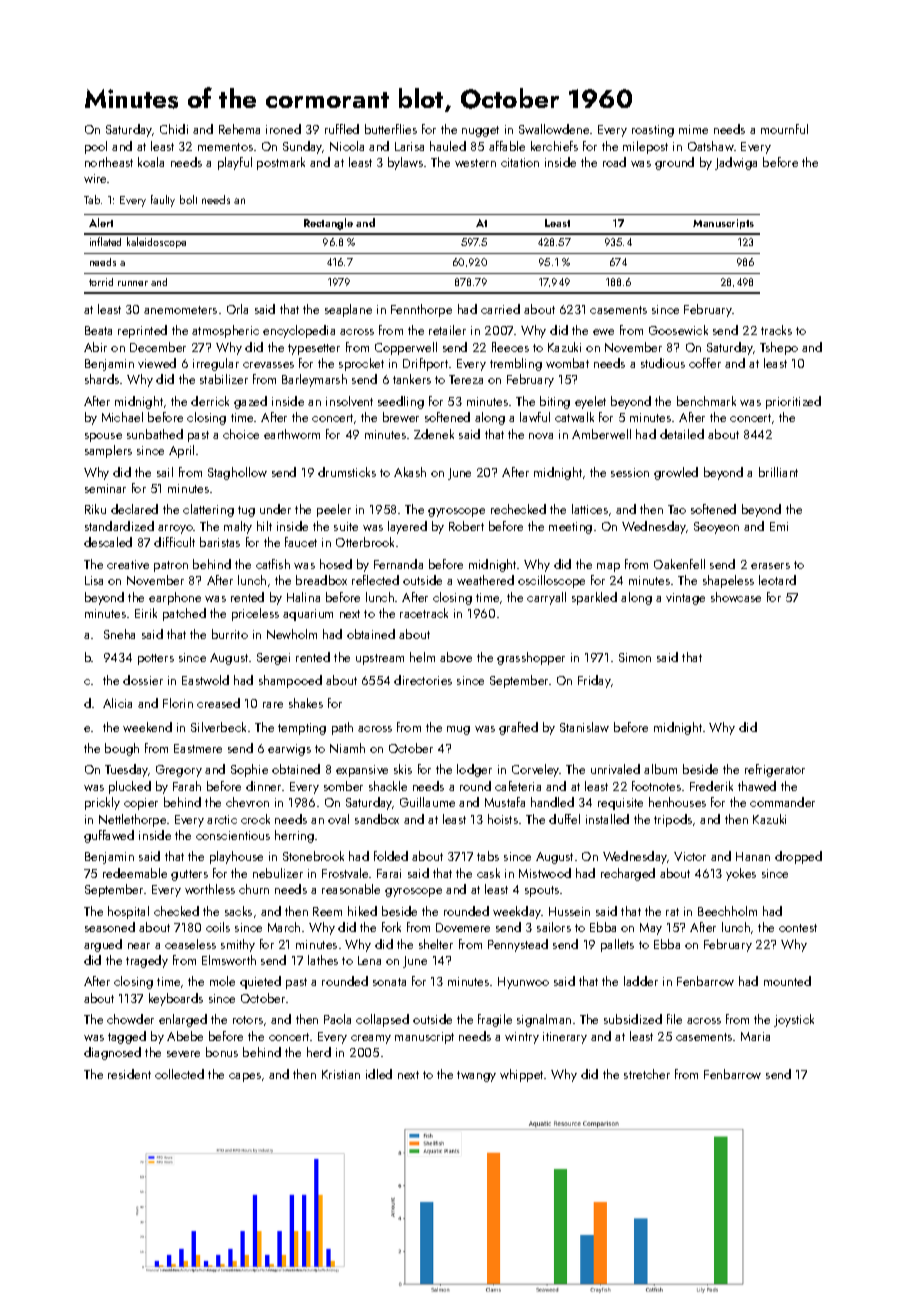 The image size is (908, 1316). I want to click on twangy, so click(476, 1076).
